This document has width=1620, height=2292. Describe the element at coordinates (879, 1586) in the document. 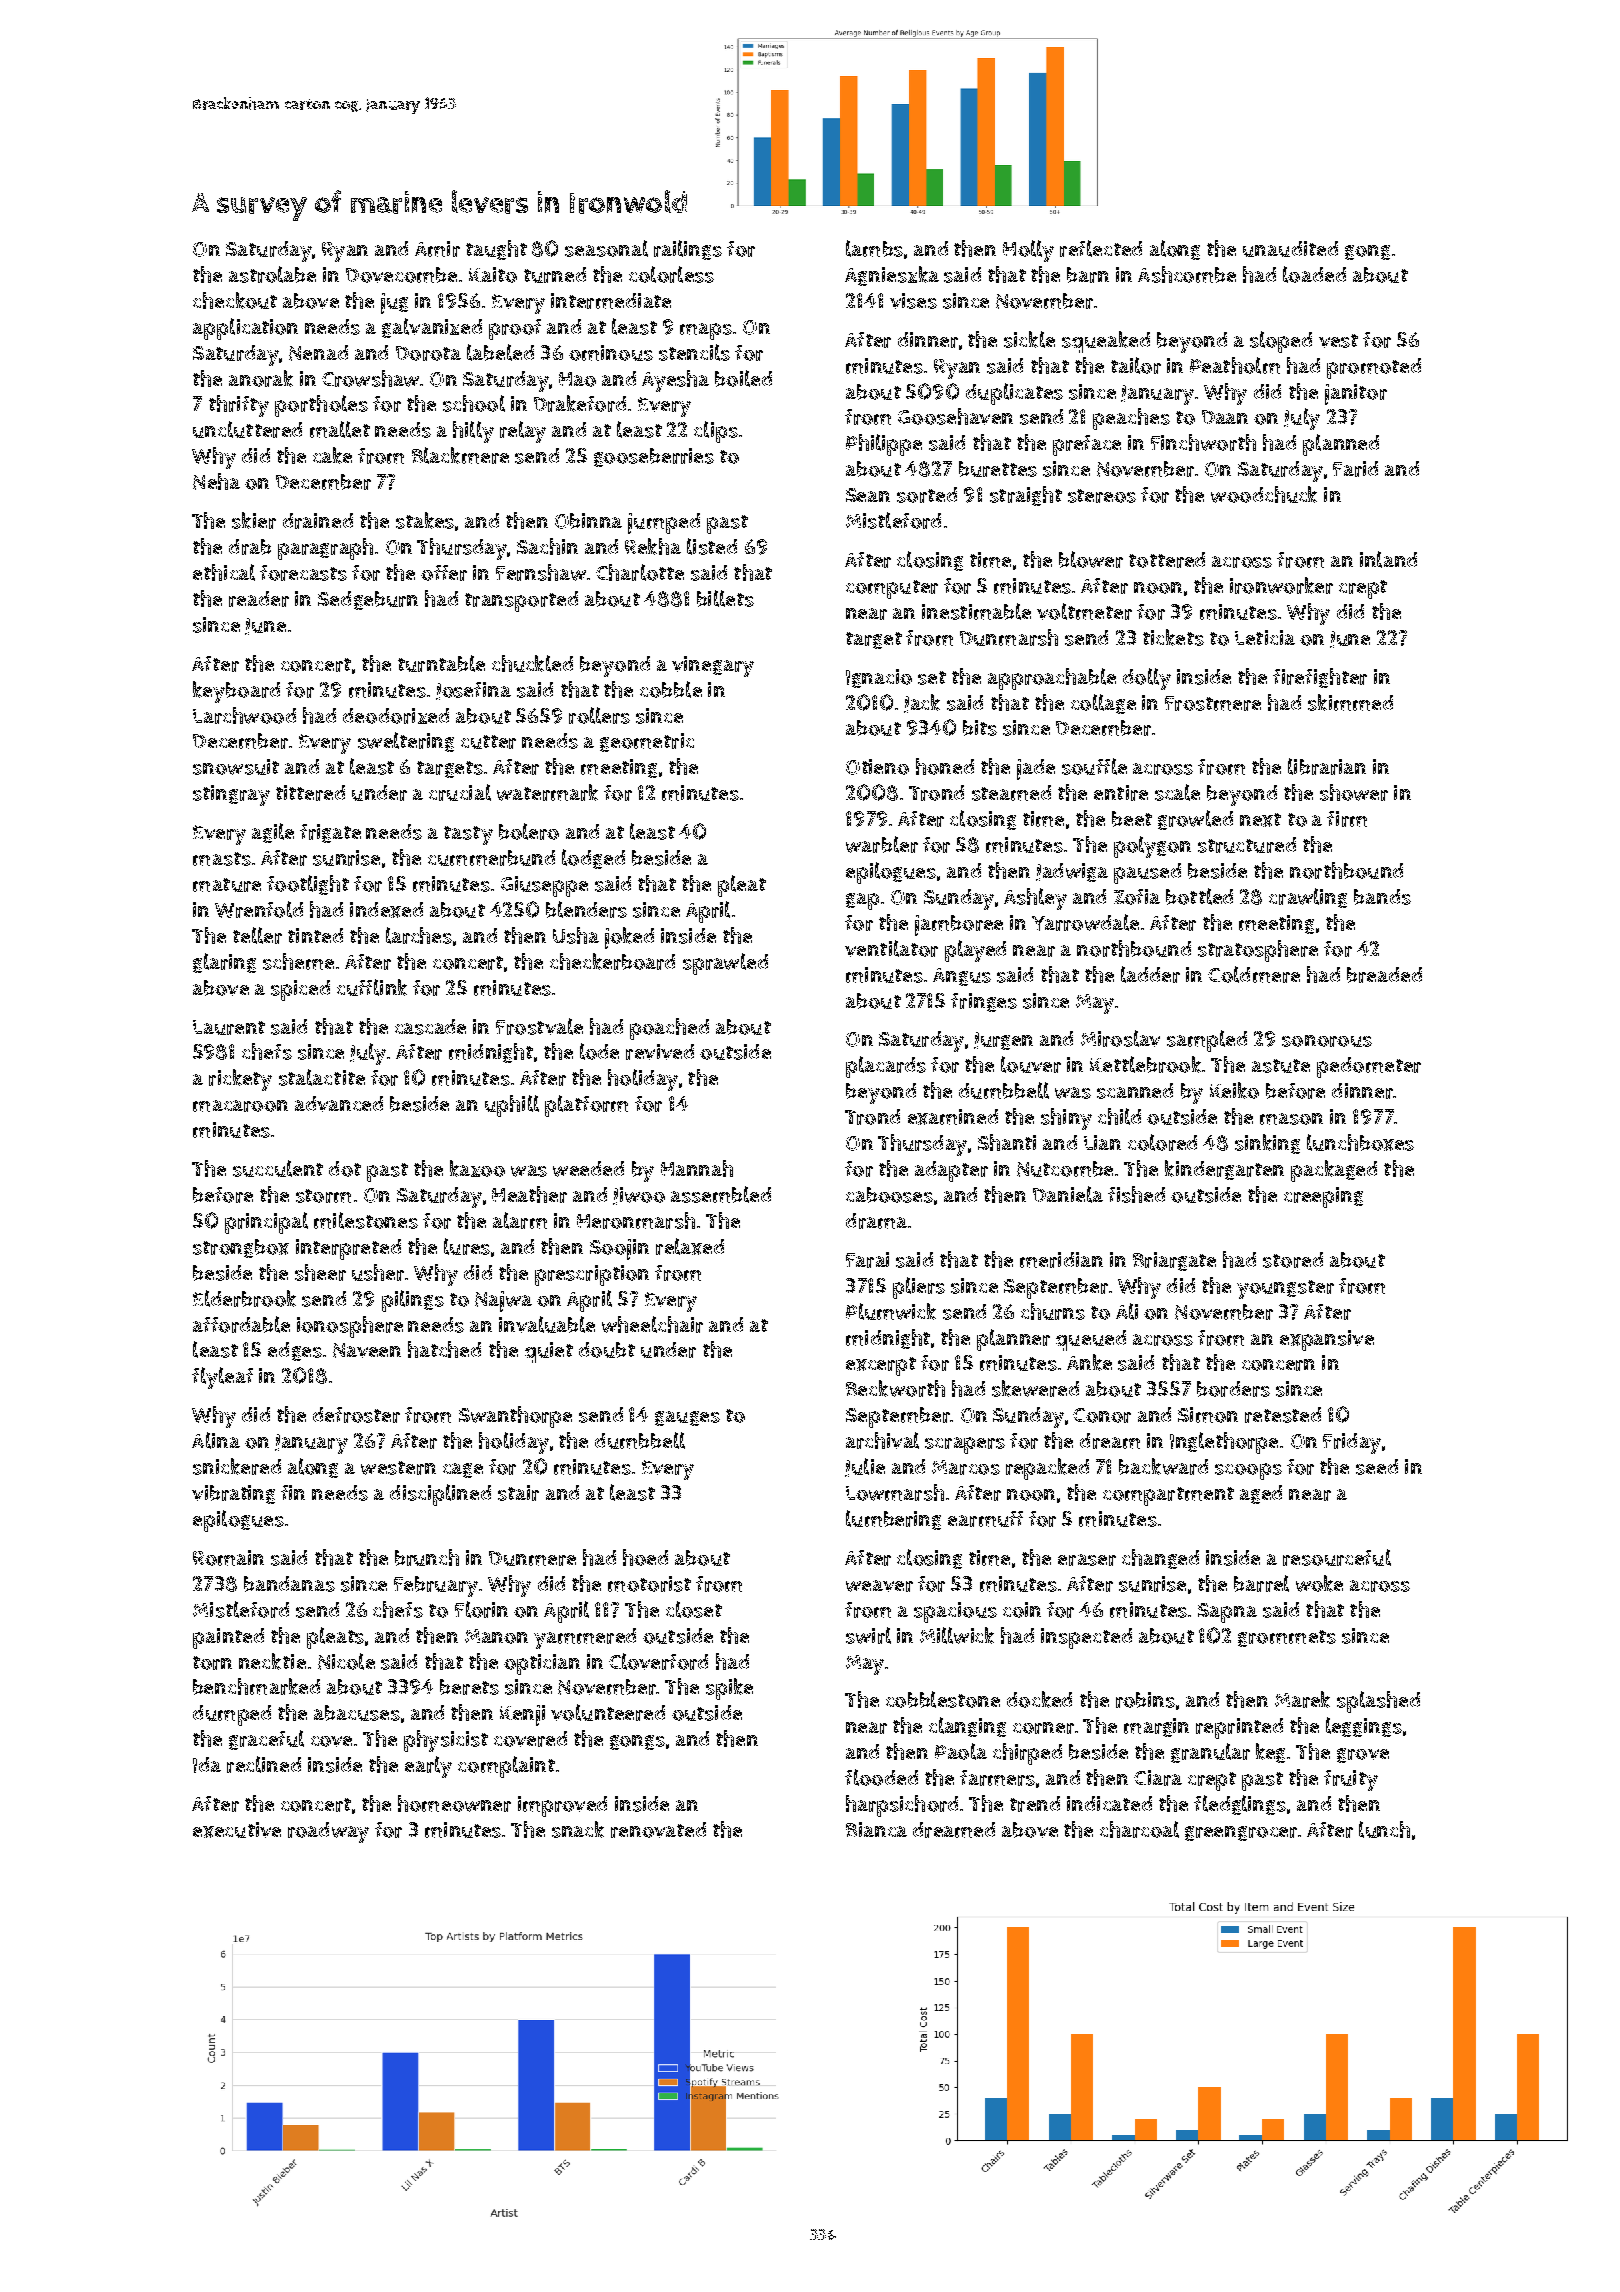

I see `weaver` at that location.
